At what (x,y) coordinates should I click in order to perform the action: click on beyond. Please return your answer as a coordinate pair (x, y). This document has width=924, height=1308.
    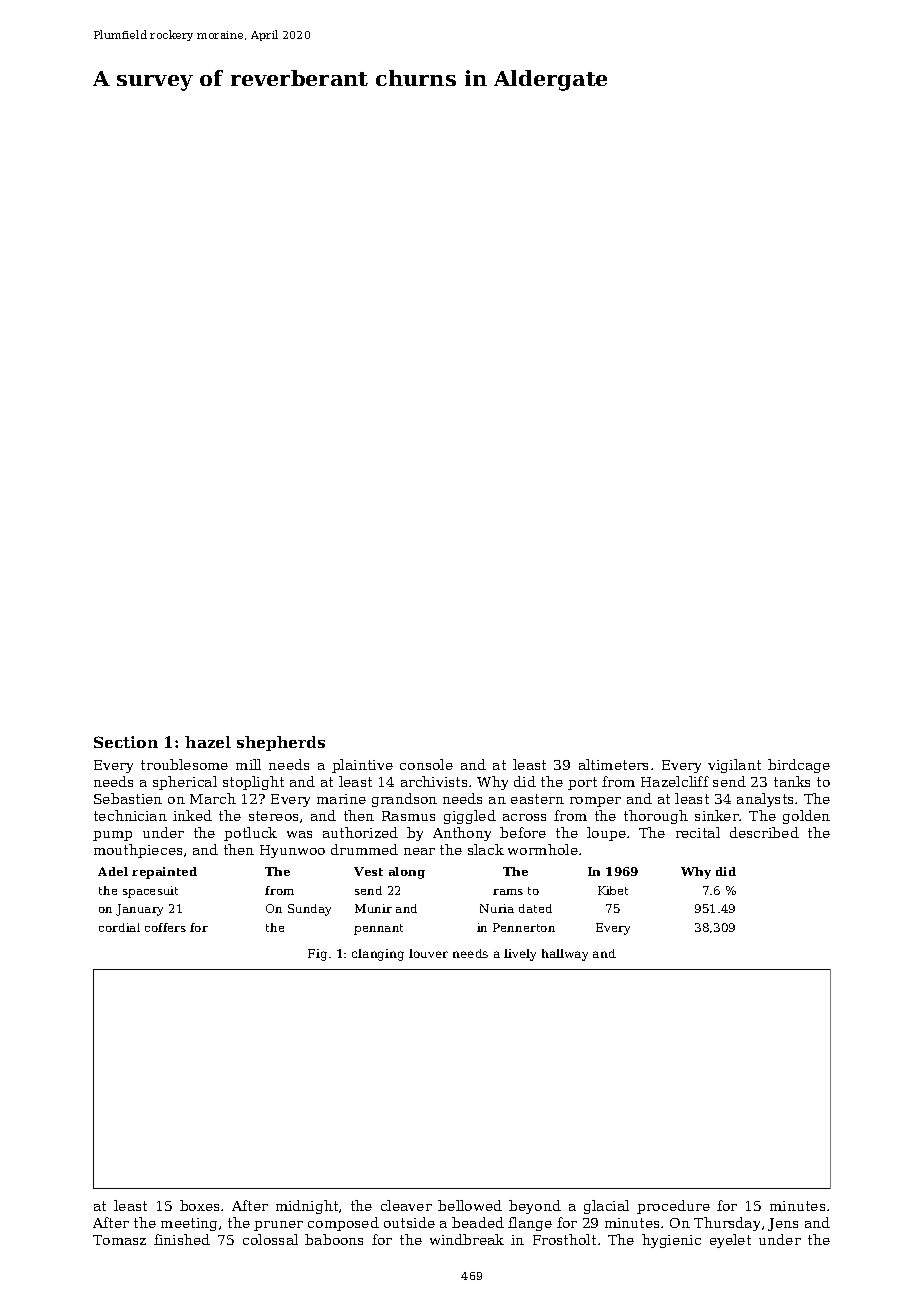
    Looking at the image, I should click on (535, 1207).
